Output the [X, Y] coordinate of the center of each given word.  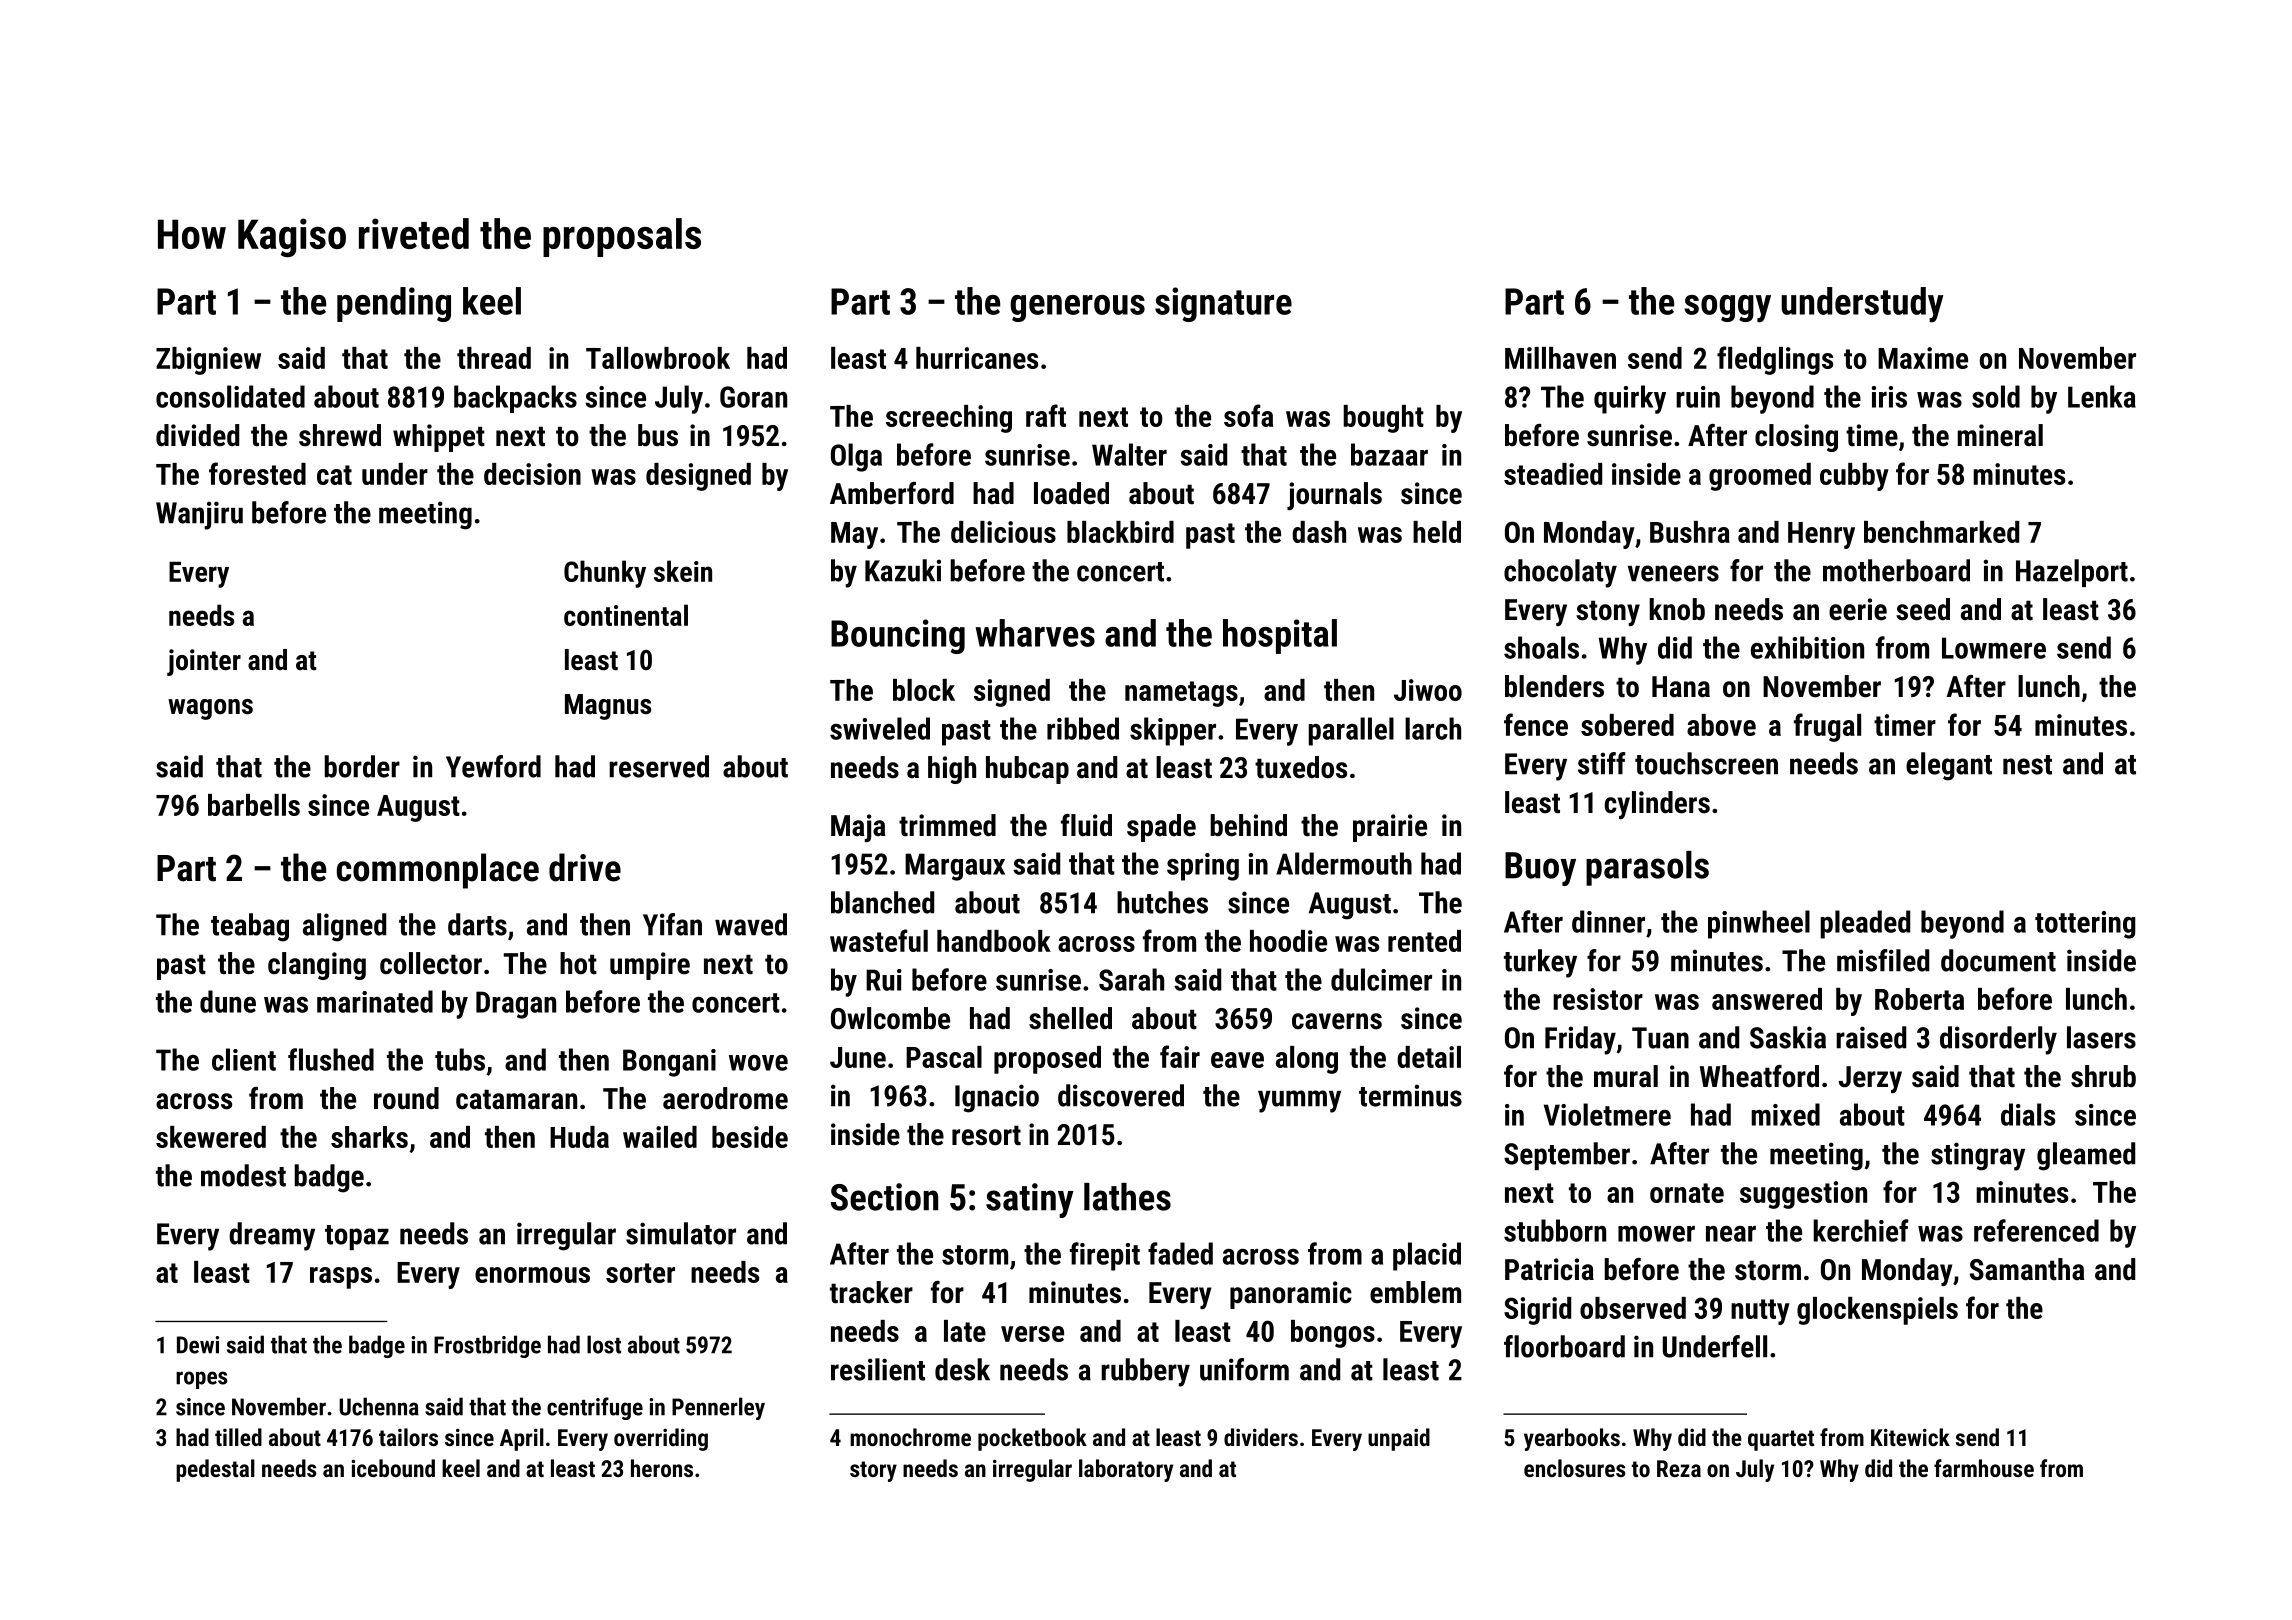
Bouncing [898, 636]
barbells [254, 805]
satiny [1030, 1200]
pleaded [1865, 924]
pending [394, 304]
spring [1203, 867]
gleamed [2086, 1156]
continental [626, 615]
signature [1223, 304]
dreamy [272, 1236]
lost [604, 1344]
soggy [1727, 309]
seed [1923, 609]
